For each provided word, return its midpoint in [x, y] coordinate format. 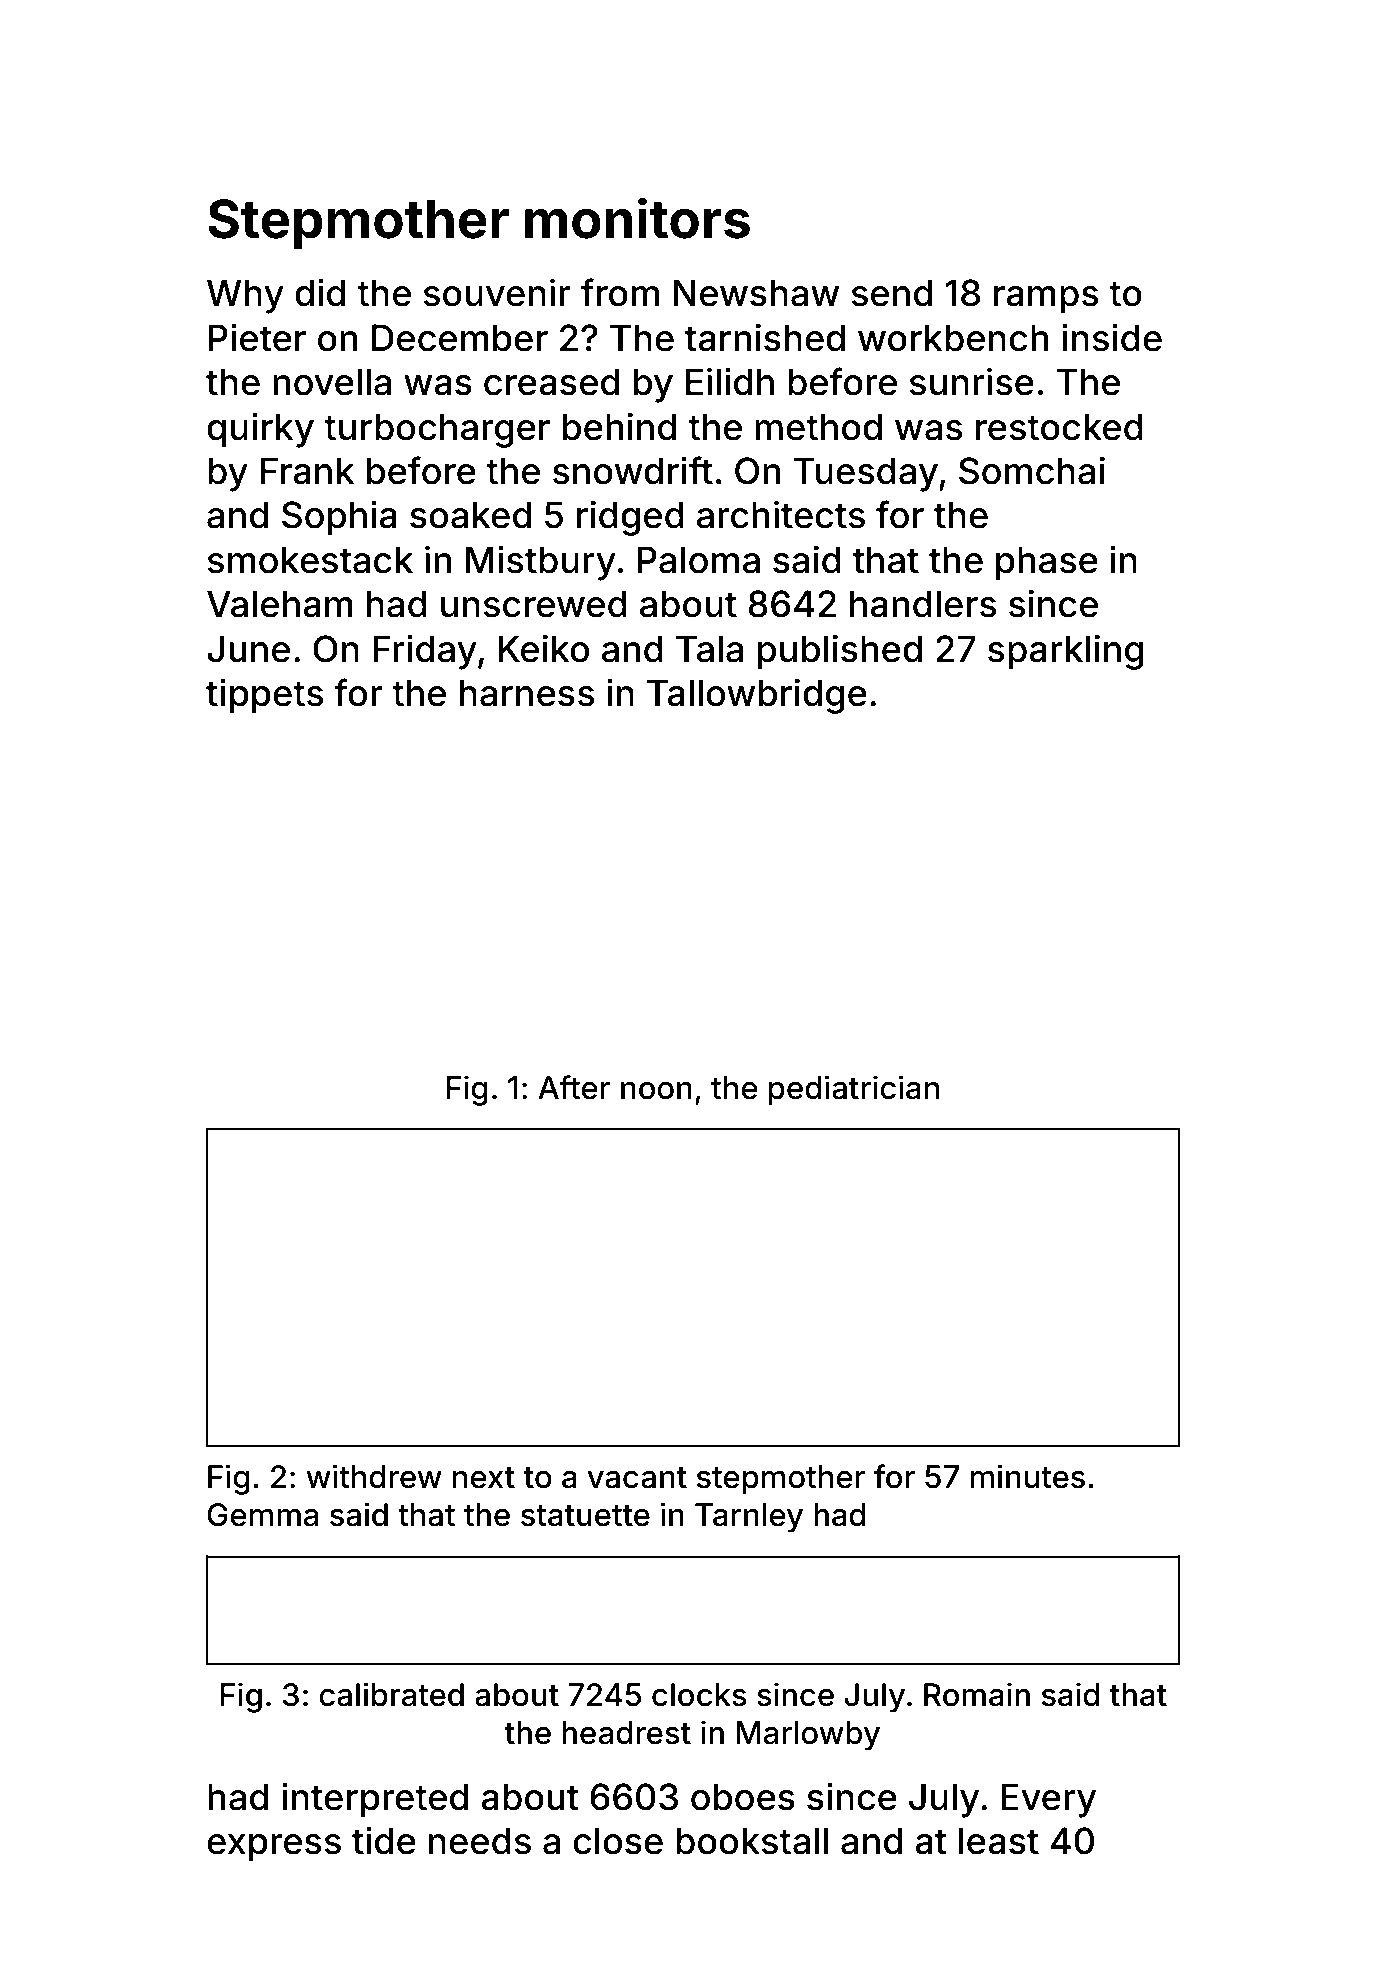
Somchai [1032, 470]
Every [1048, 1800]
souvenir [497, 292]
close [618, 1841]
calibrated [391, 1694]
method [818, 427]
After [574, 1087]
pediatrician [854, 1090]
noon [656, 1091]
